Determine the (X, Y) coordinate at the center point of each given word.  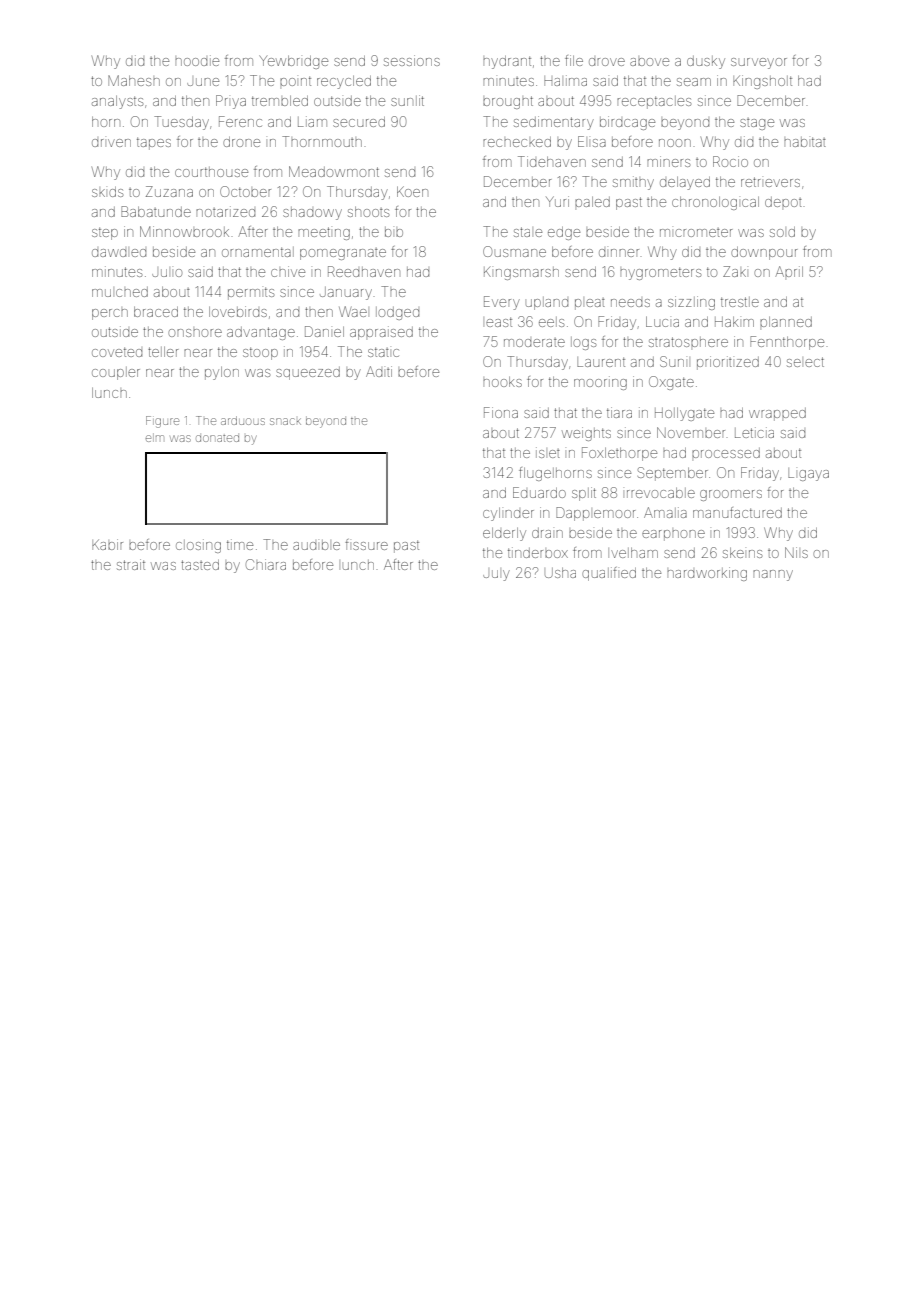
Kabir (107, 544)
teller (163, 352)
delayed (685, 183)
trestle (740, 302)
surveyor (759, 63)
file (574, 60)
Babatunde (156, 211)
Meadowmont (334, 171)
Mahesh (134, 80)
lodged (397, 313)
